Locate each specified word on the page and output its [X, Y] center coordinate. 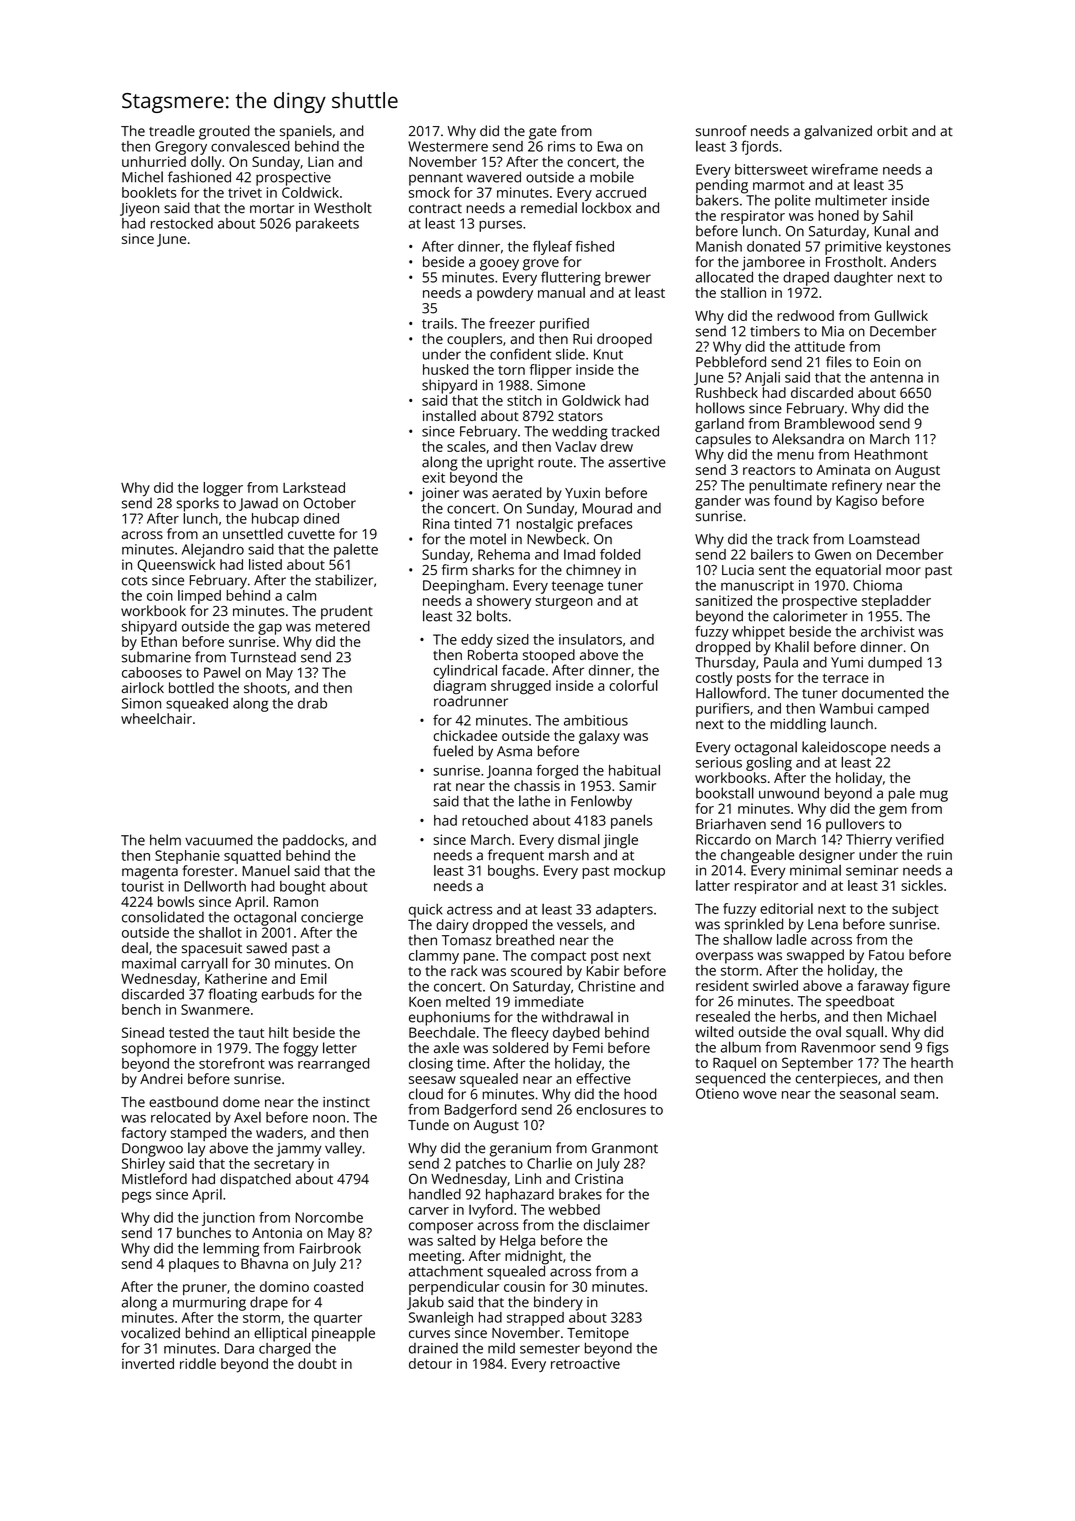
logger [223, 489]
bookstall [725, 793]
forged [557, 771]
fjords [759, 147]
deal [135, 948]
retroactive [585, 1363]
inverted [148, 1363]
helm [165, 840]
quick [426, 911]
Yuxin [582, 493]
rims [561, 146]
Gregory [181, 148]
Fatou [886, 955]
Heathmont [891, 454]
